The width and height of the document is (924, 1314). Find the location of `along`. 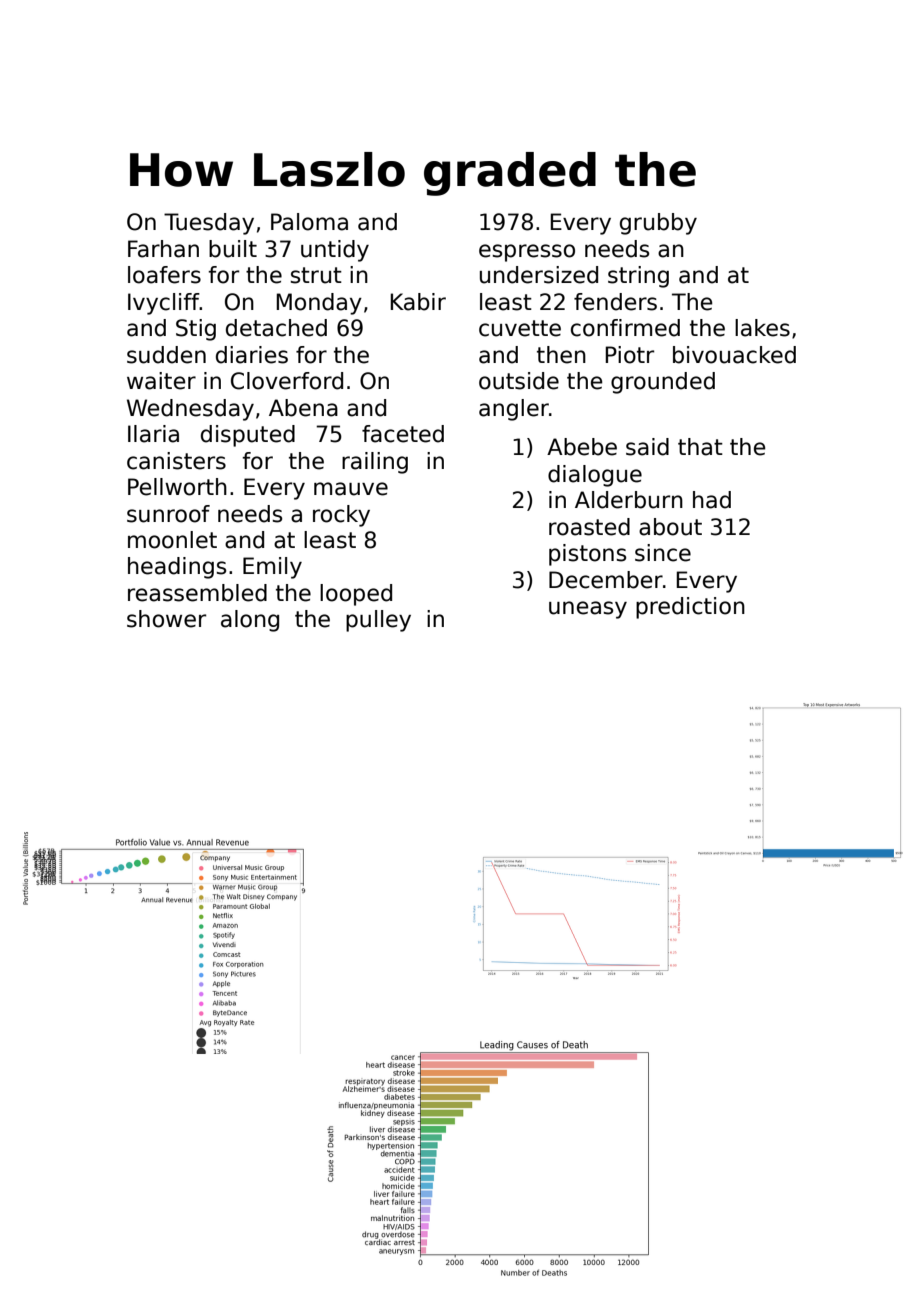

along is located at coordinates (250, 621).
